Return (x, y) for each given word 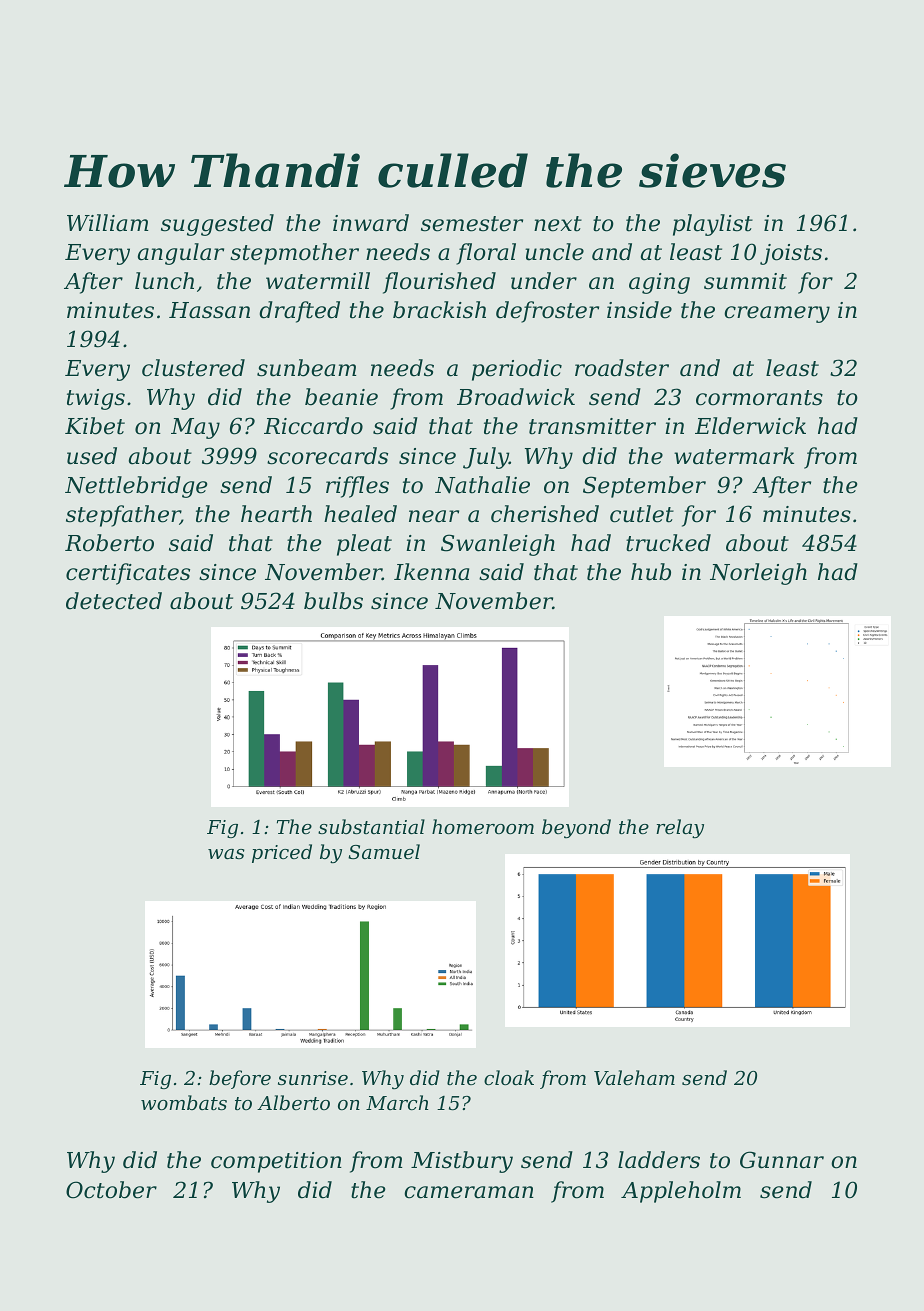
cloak (509, 1077)
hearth (276, 514)
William (107, 223)
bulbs (333, 601)
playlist (713, 225)
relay (680, 828)
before (240, 1079)
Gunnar (782, 1160)
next (558, 224)
